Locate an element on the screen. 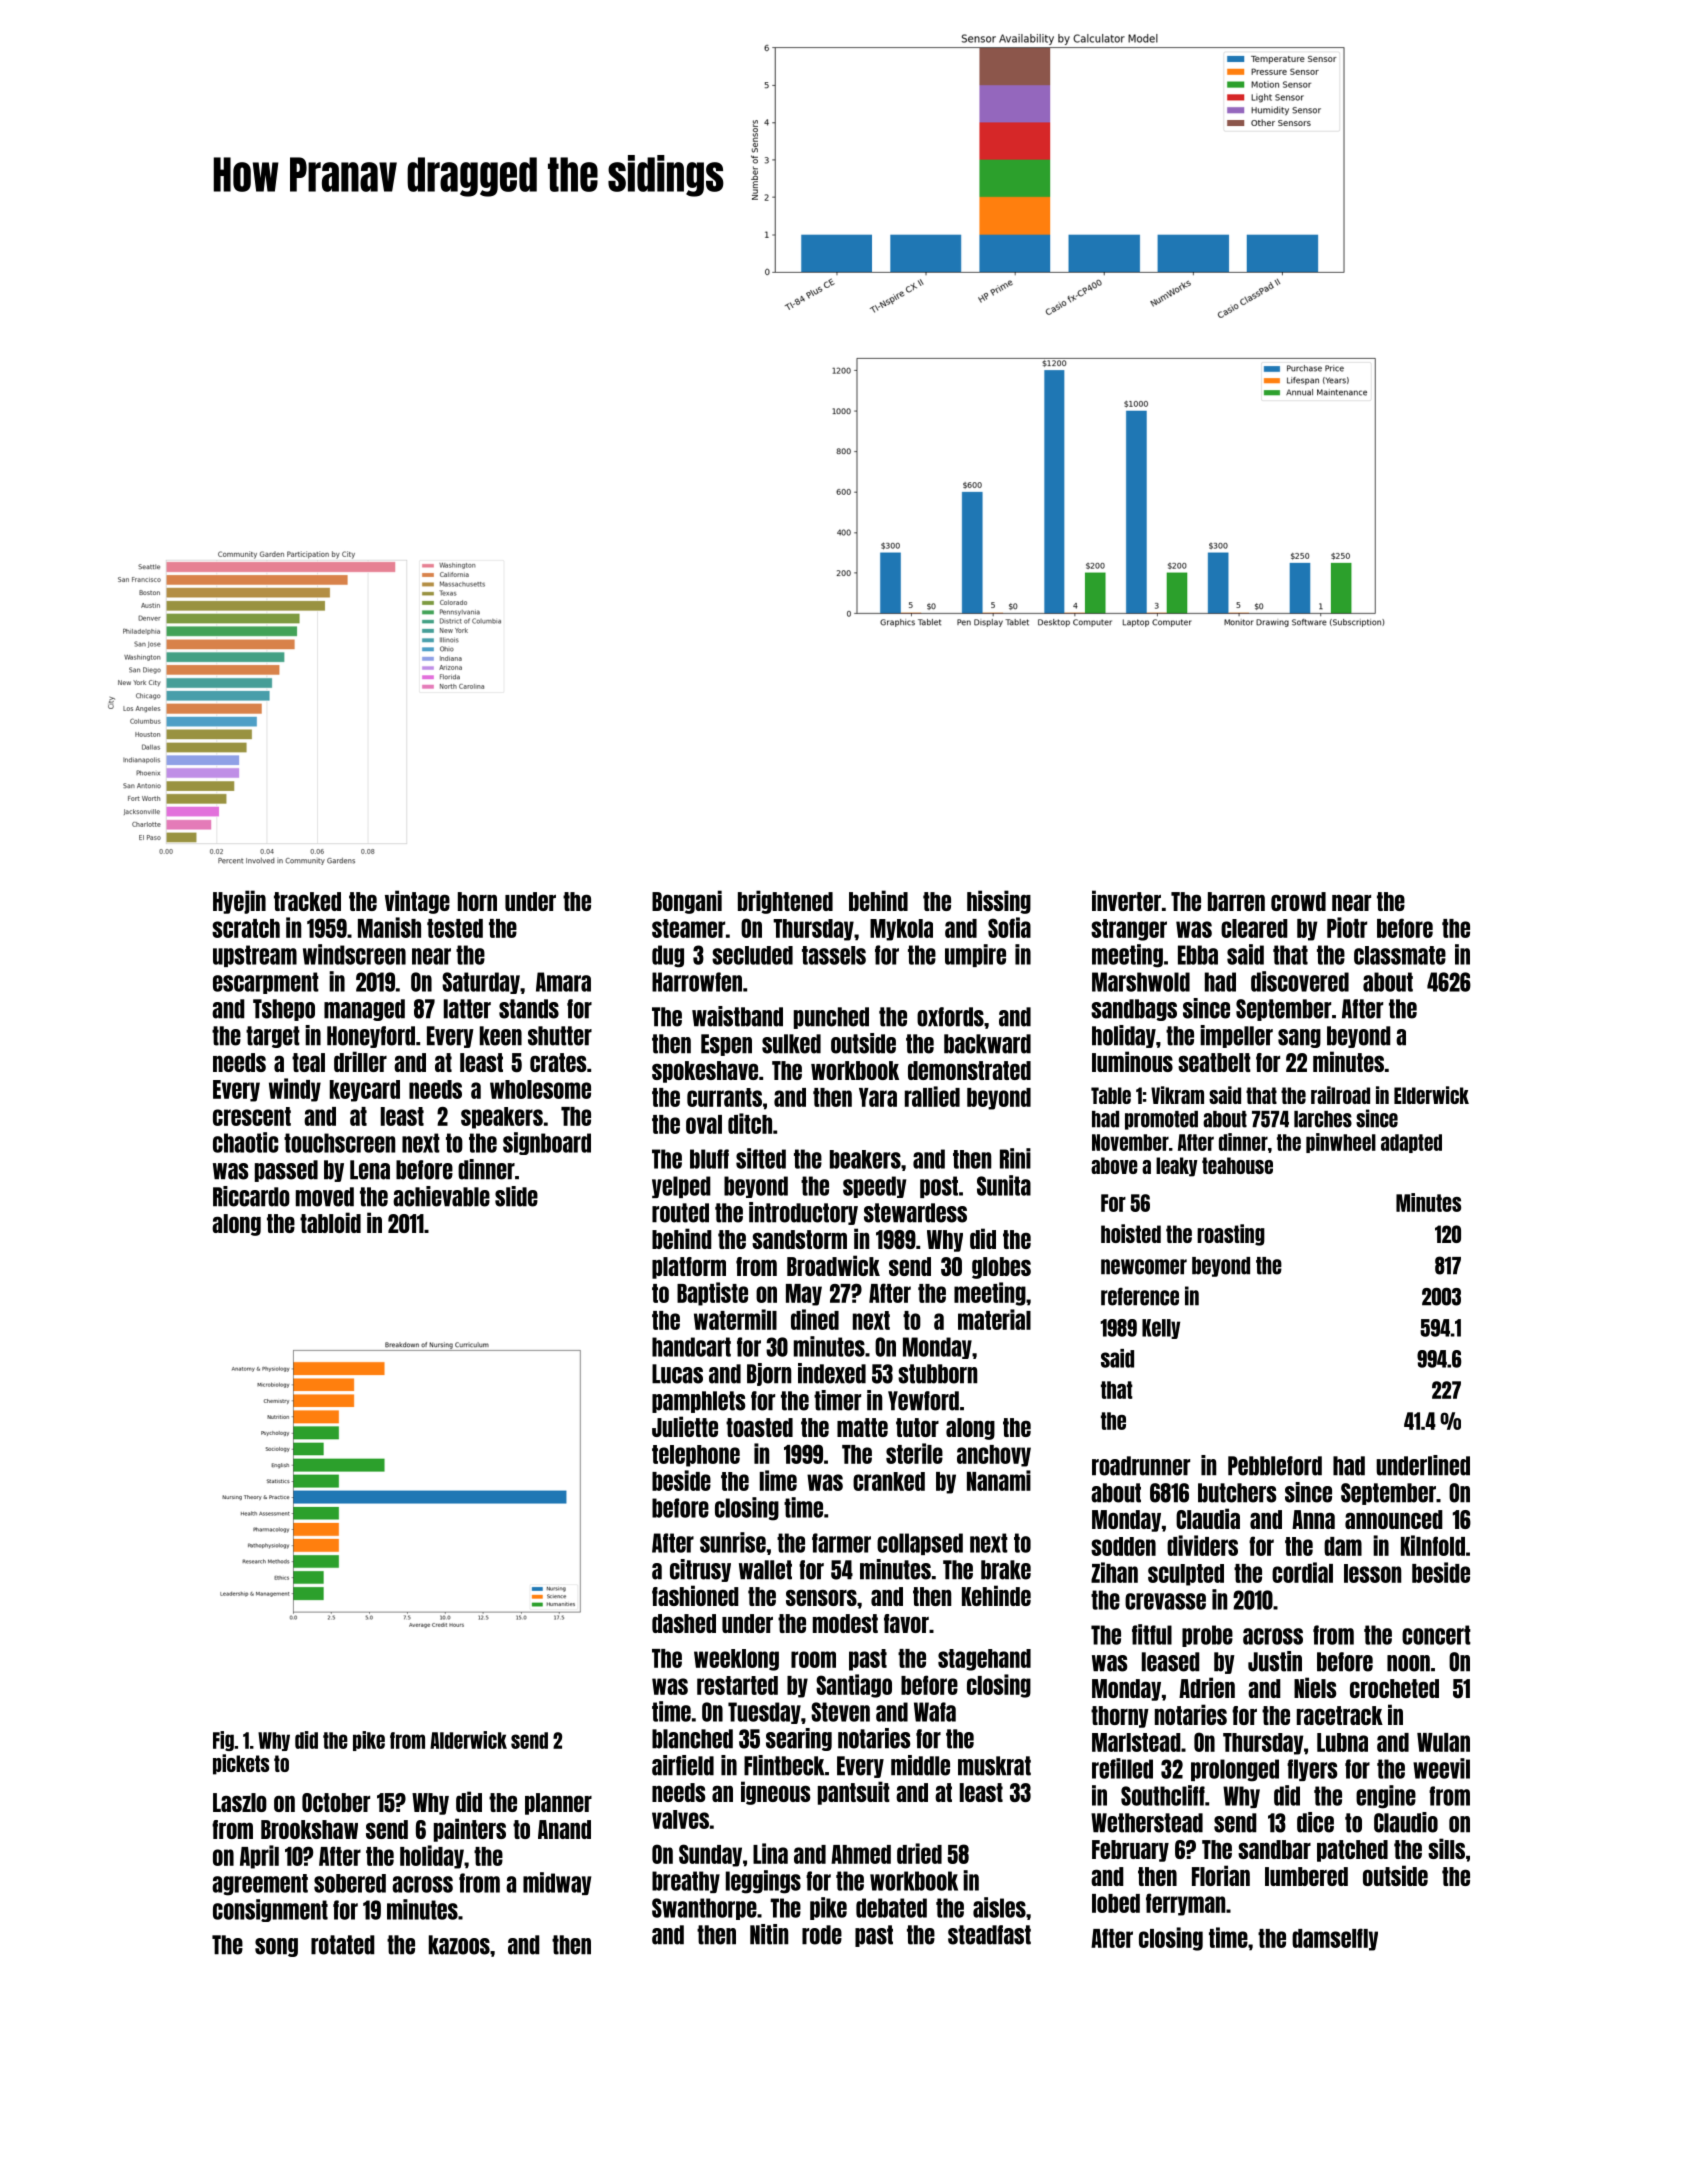 Image resolution: width=1683 pixels, height=2178 pixels. breathy is located at coordinates (686, 1882).
